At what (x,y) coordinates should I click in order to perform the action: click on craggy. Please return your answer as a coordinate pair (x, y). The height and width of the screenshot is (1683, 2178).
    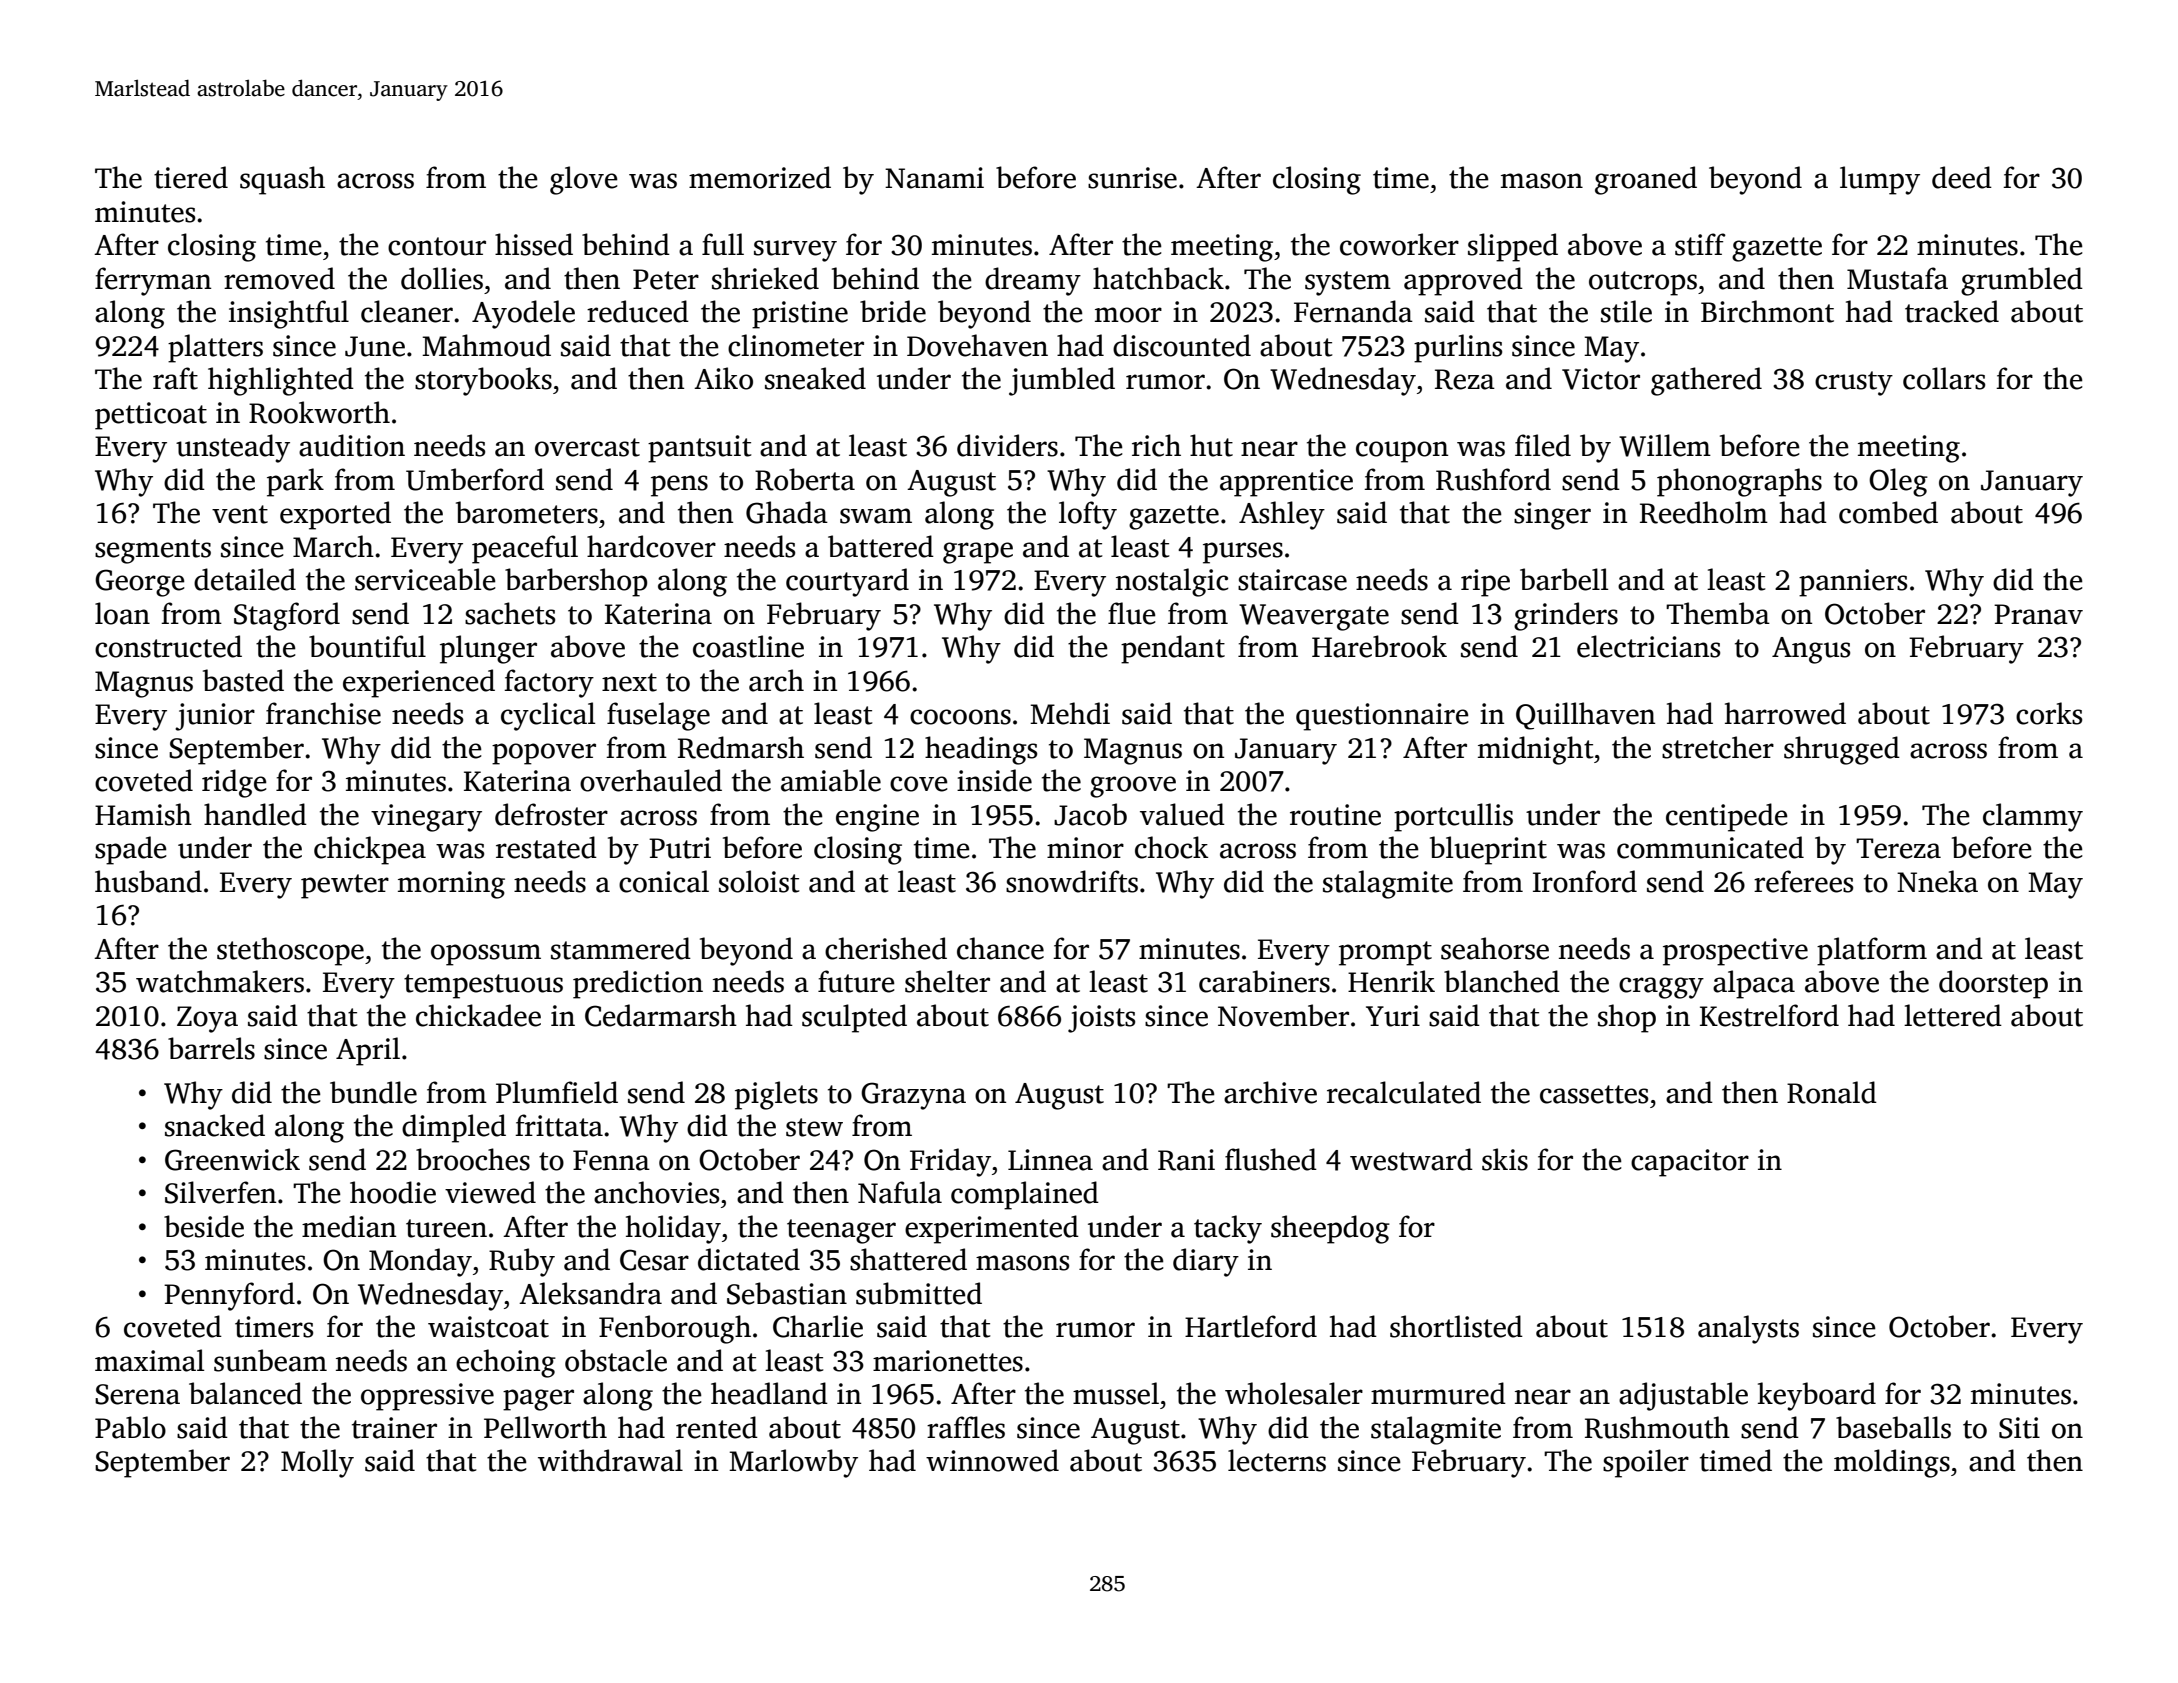
    Looking at the image, I should click on (1661, 988).
